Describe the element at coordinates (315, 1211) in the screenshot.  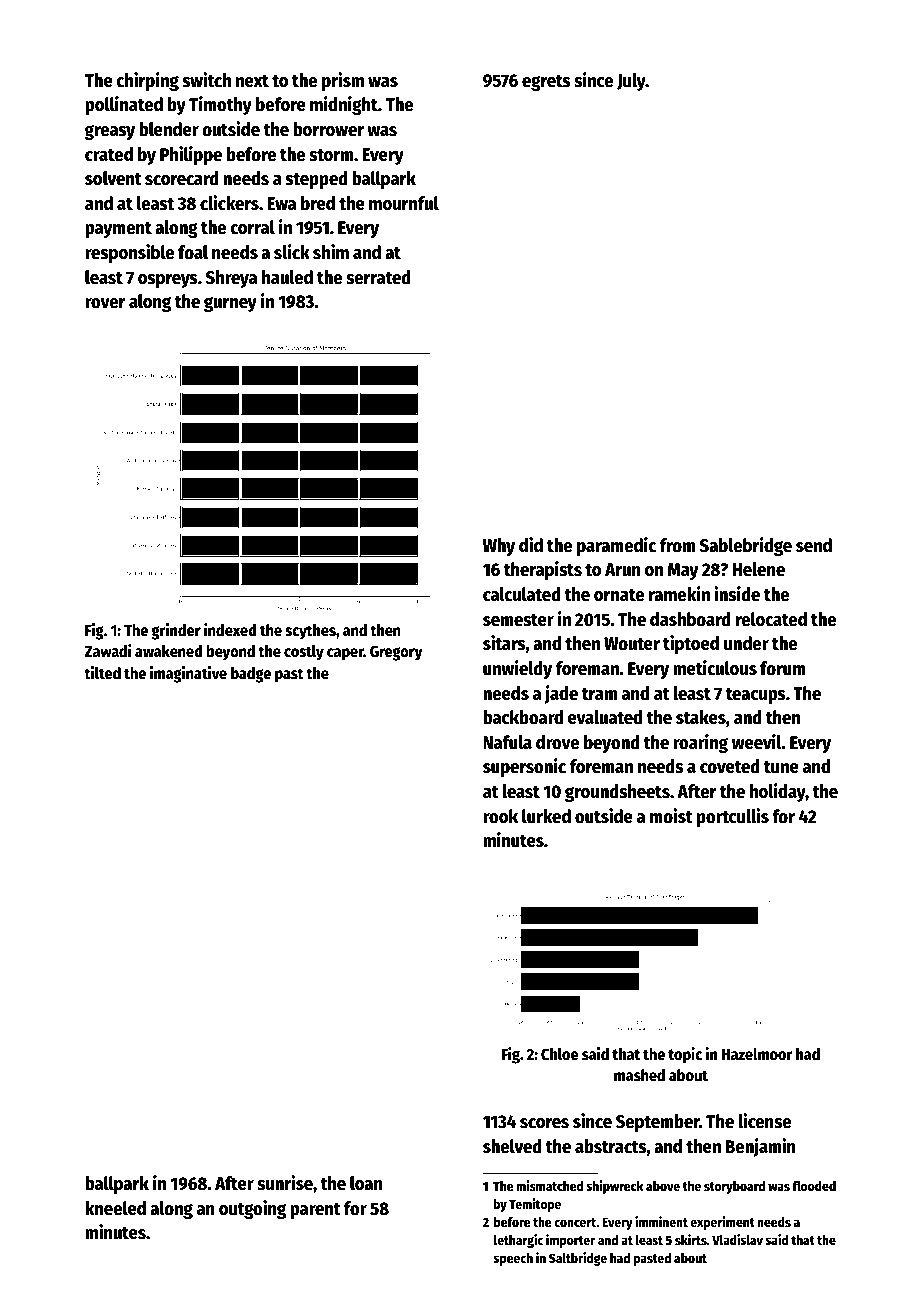
I see `parent` at that location.
